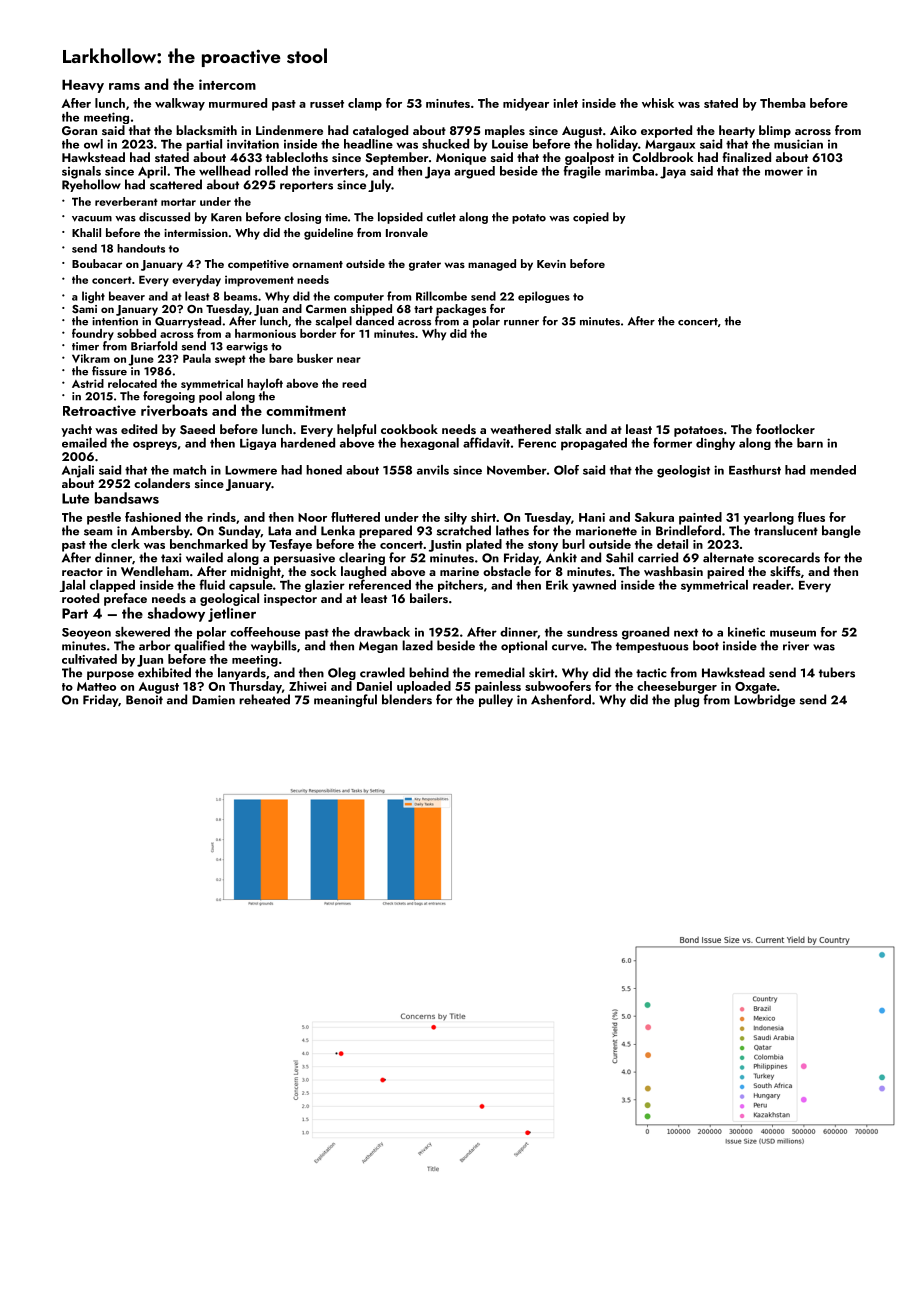 This image has height=1308, width=924. What do you see at coordinates (841, 531) in the image?
I see `bangle` at bounding box center [841, 531].
